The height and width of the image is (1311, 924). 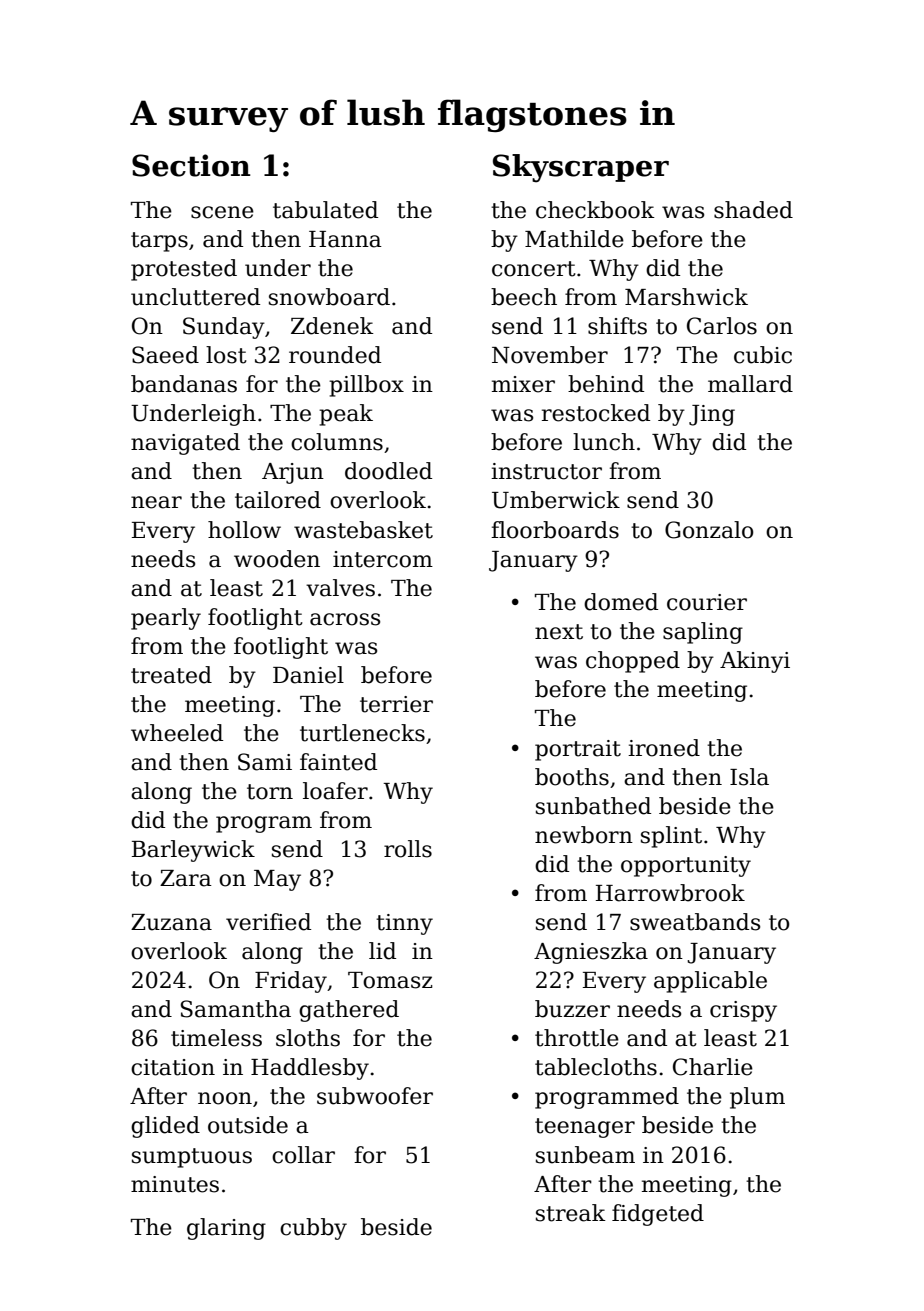 I want to click on navigated, so click(x=185, y=444).
